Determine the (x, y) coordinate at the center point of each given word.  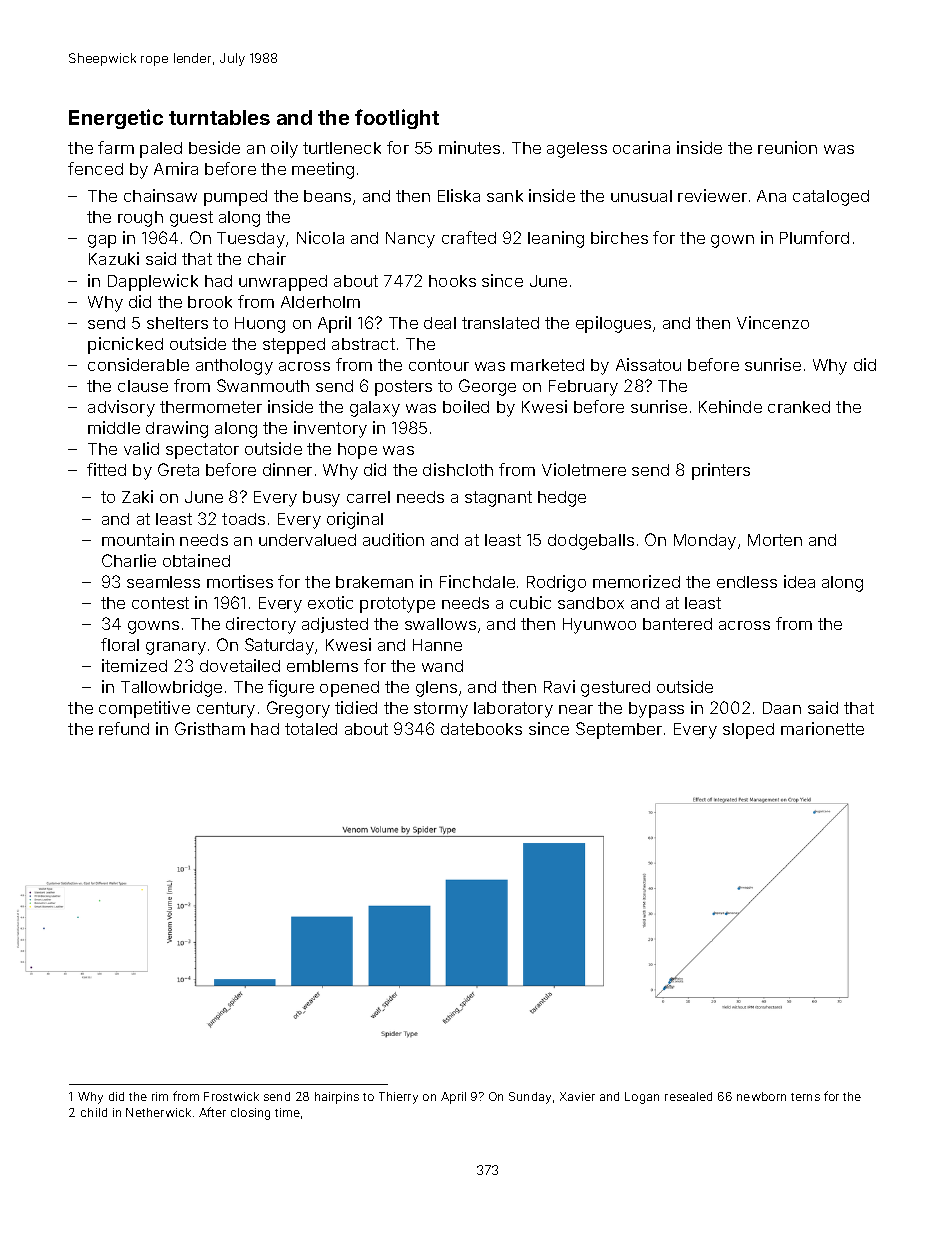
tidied (356, 707)
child (94, 1112)
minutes (469, 147)
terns (805, 1097)
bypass (656, 710)
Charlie (129, 560)
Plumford (814, 237)
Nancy (410, 240)
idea (799, 581)
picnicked (125, 345)
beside (214, 147)
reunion (787, 147)
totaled (311, 729)
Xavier (577, 1096)
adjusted (335, 625)
